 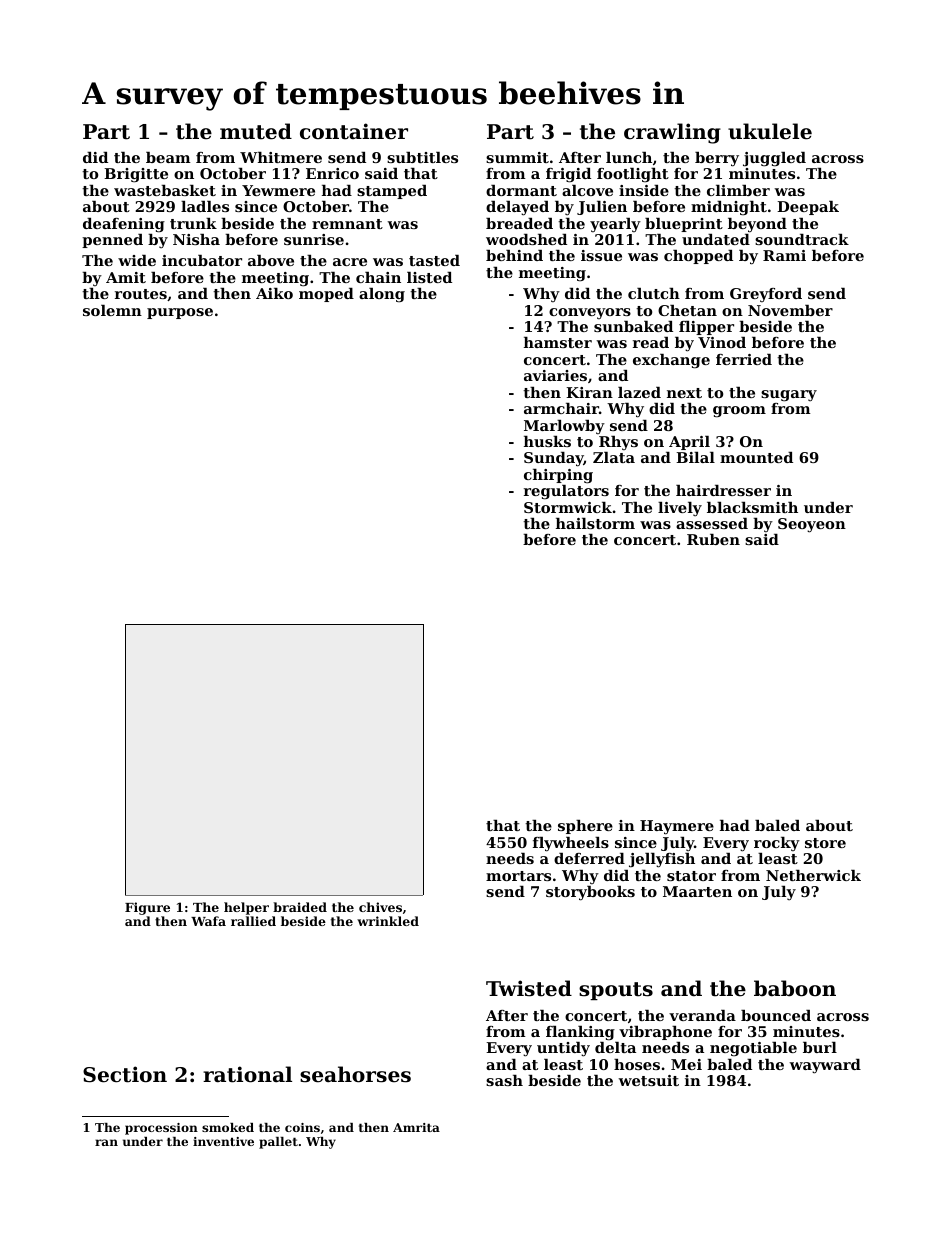 What do you see at coordinates (756, 457) in the page?
I see `mounted` at bounding box center [756, 457].
